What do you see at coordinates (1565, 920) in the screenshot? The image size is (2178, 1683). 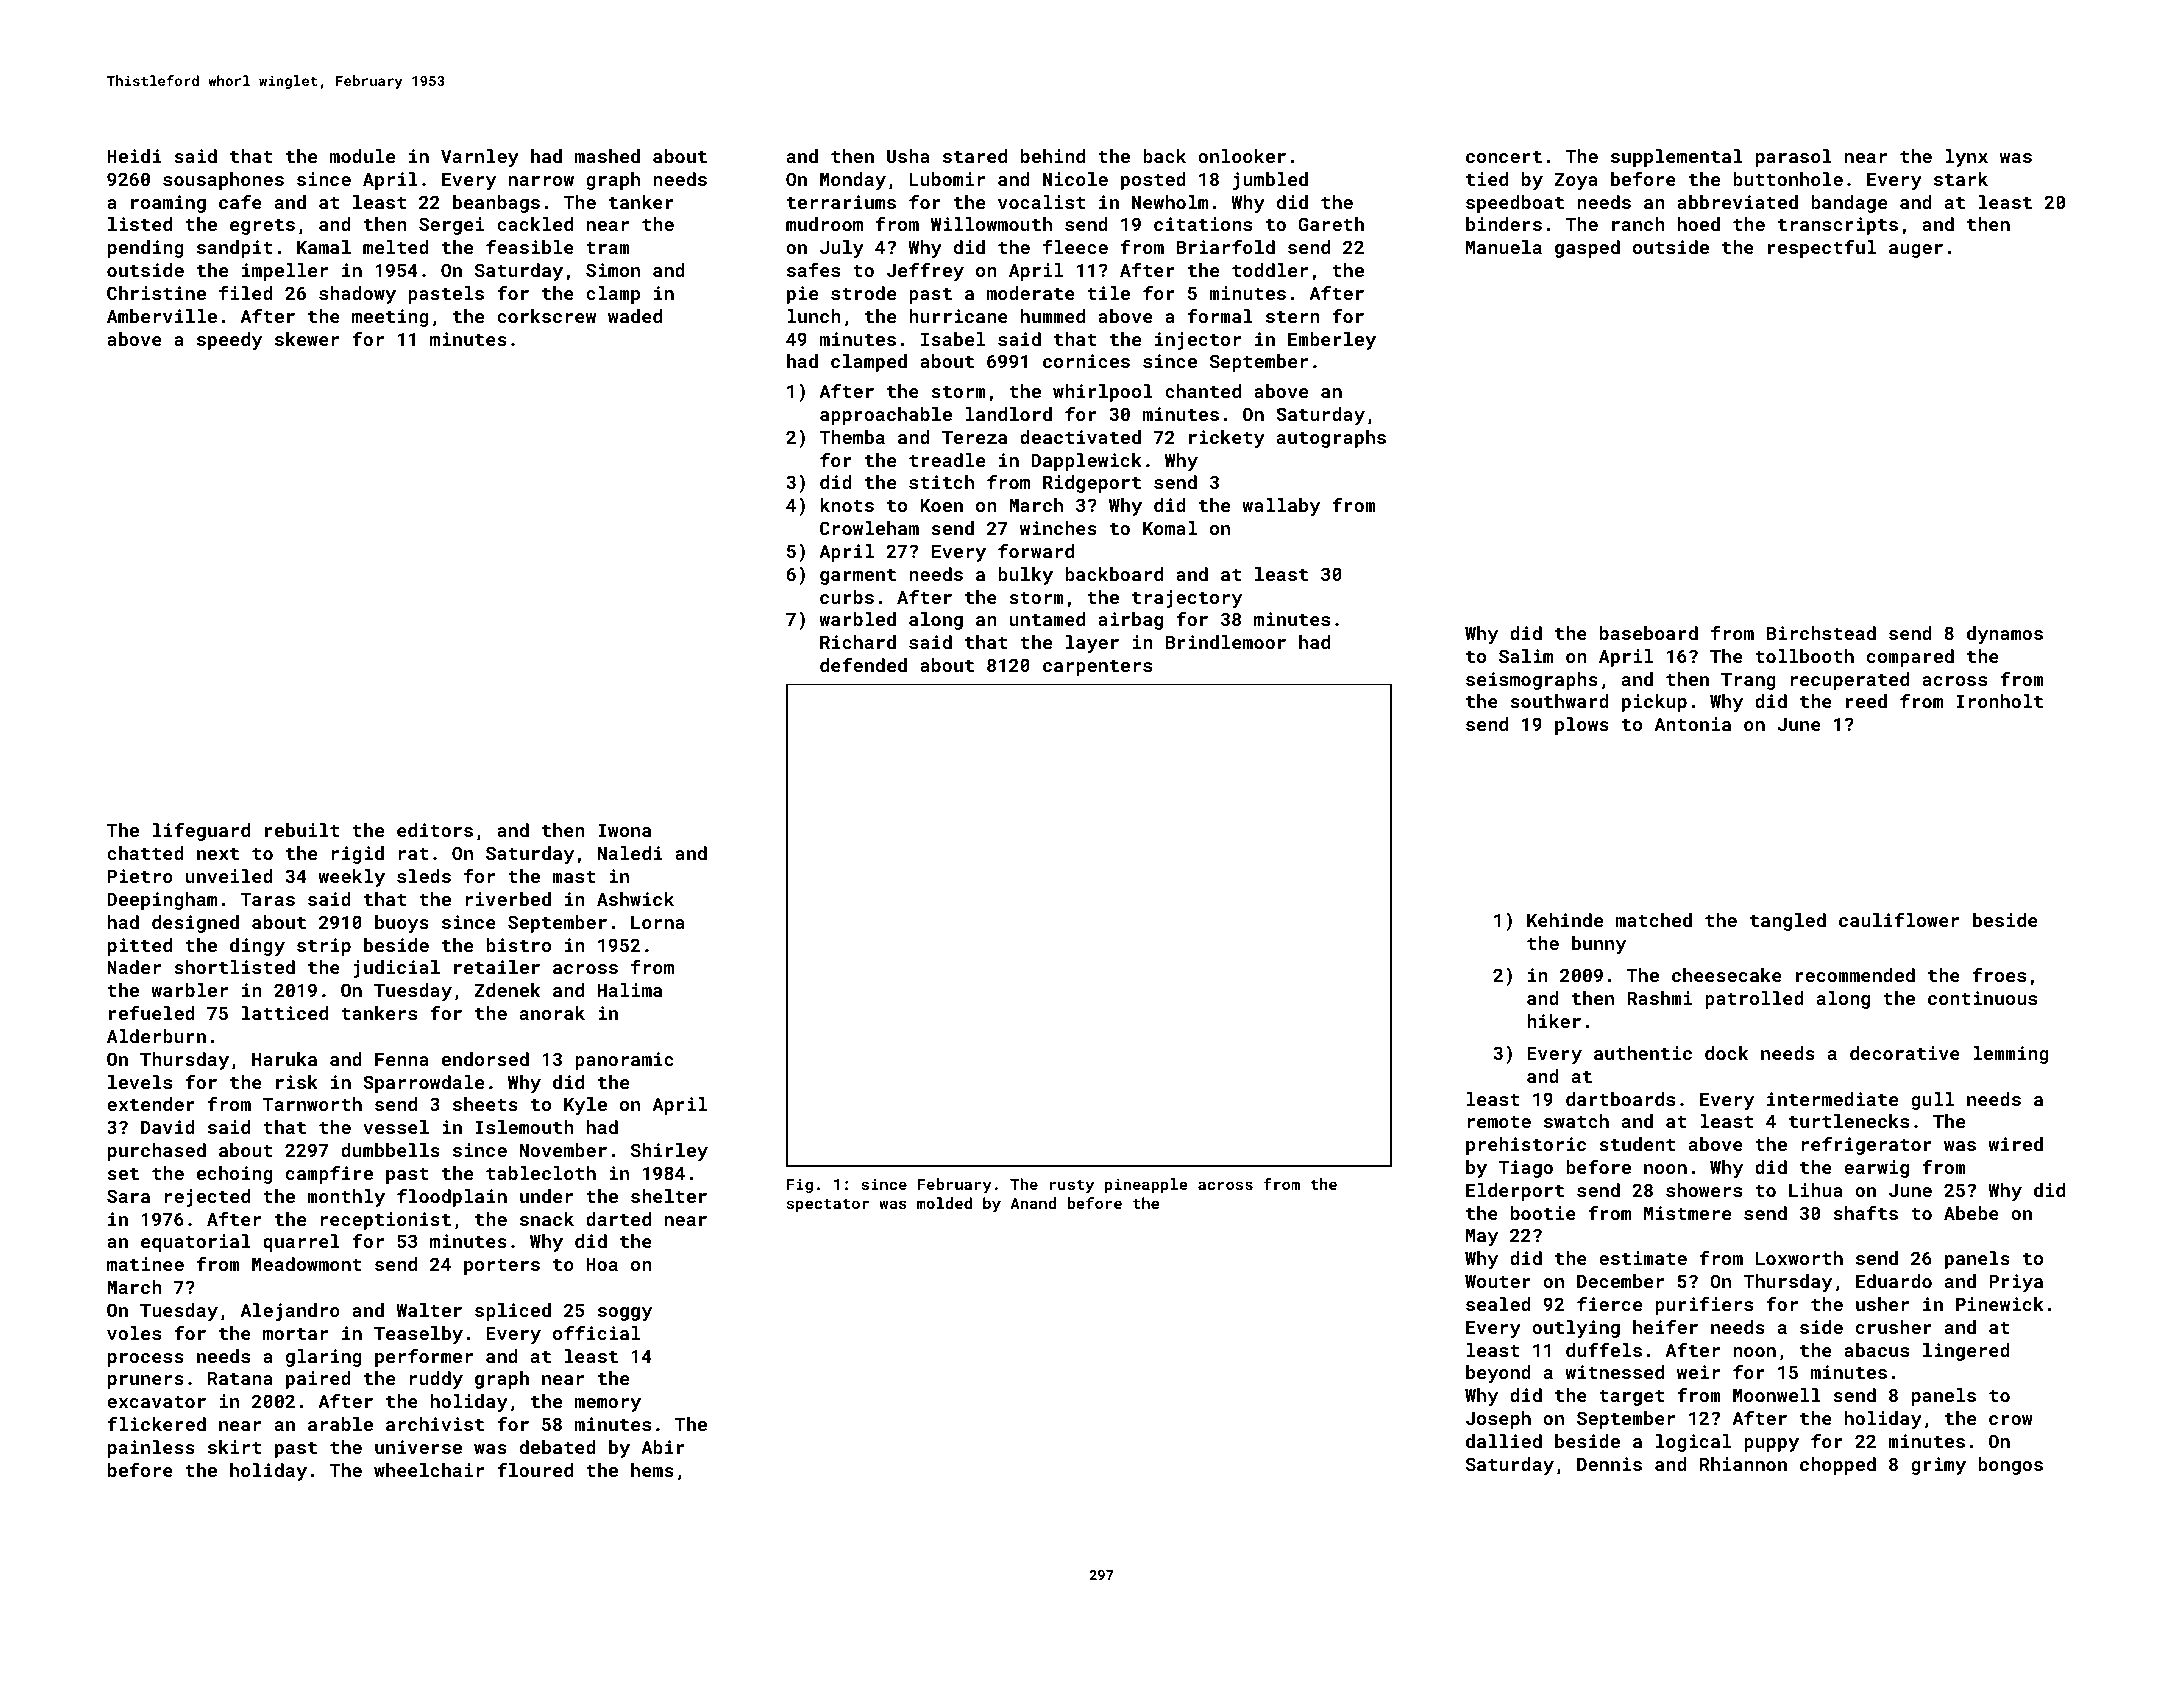 I see `Kehinde` at bounding box center [1565, 920].
